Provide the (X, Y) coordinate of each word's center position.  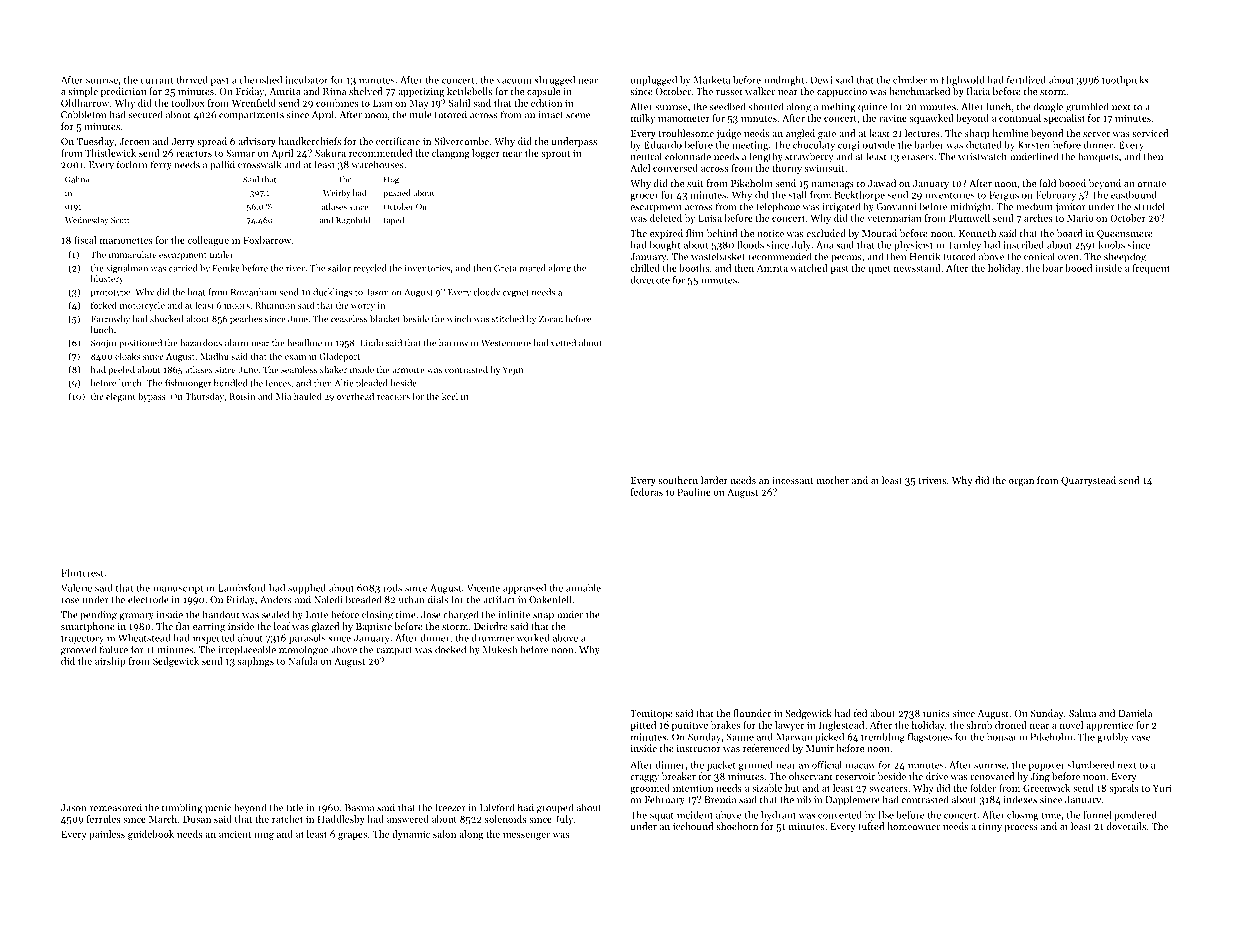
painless (107, 835)
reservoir (855, 776)
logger (486, 154)
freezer (450, 807)
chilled (645, 268)
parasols (307, 639)
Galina (77, 179)
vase (1141, 738)
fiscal (85, 240)
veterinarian (894, 218)
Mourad (879, 233)
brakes (725, 725)
